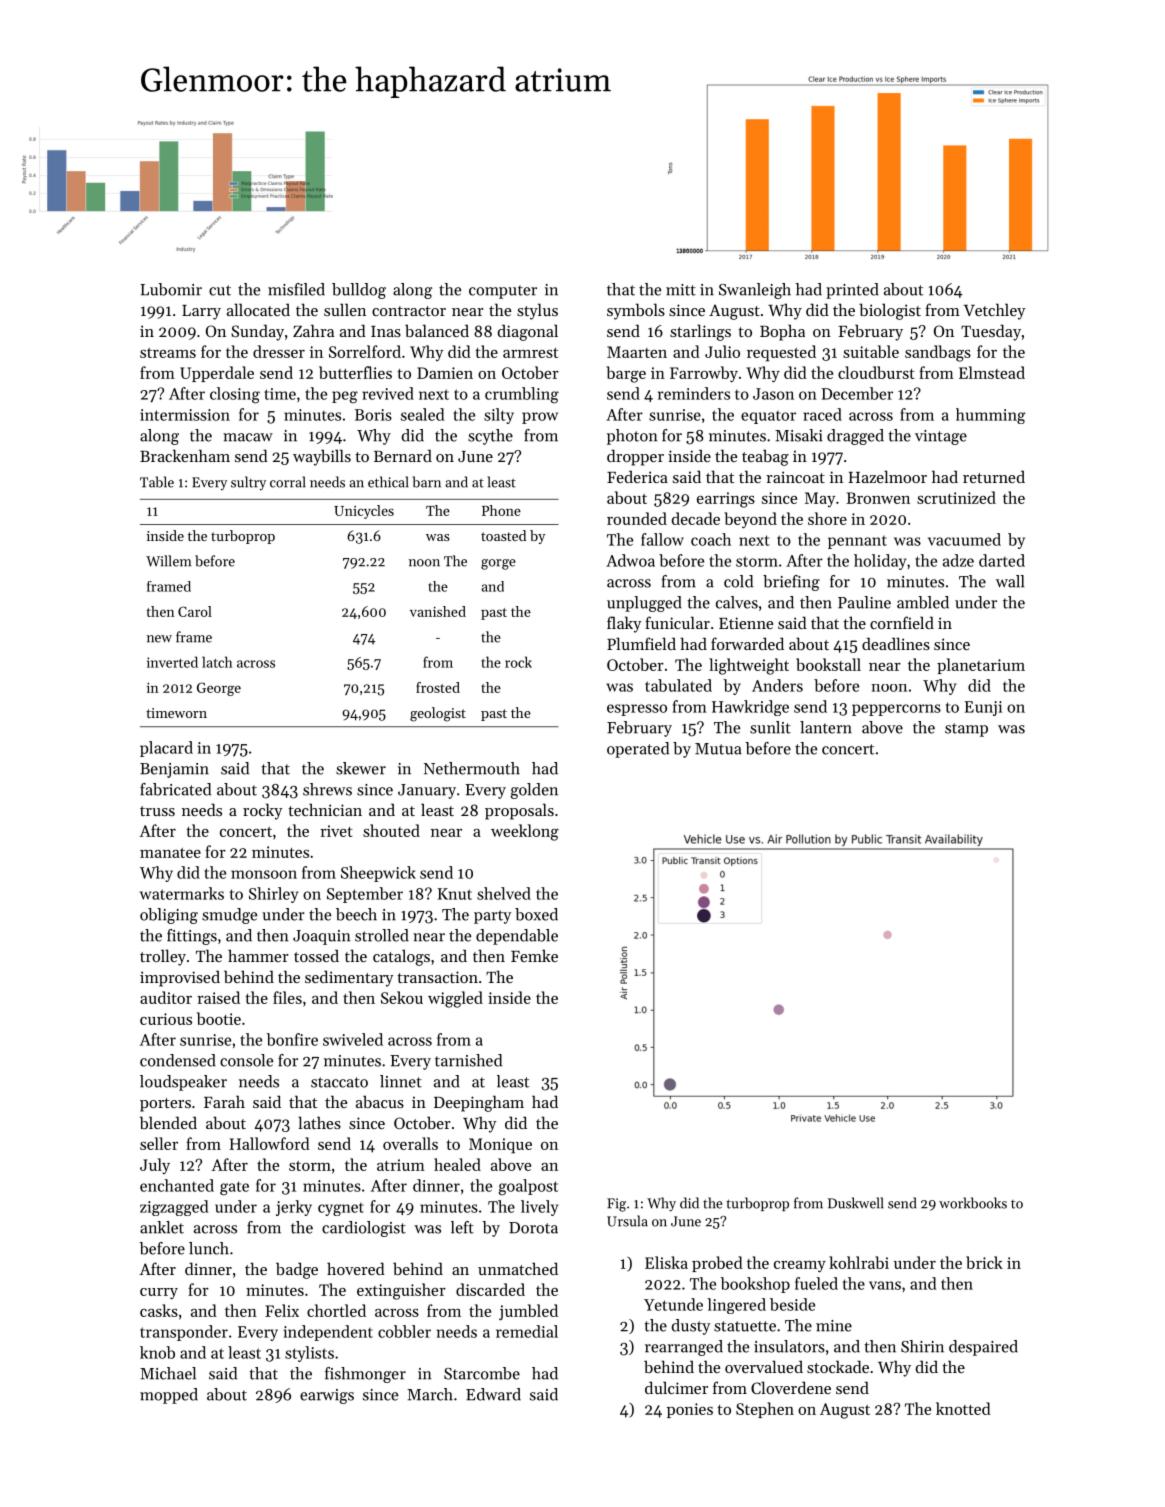 The width and height of the image is (1165, 1507). Describe the element at coordinates (361, 768) in the image. I see `skewer` at that location.
